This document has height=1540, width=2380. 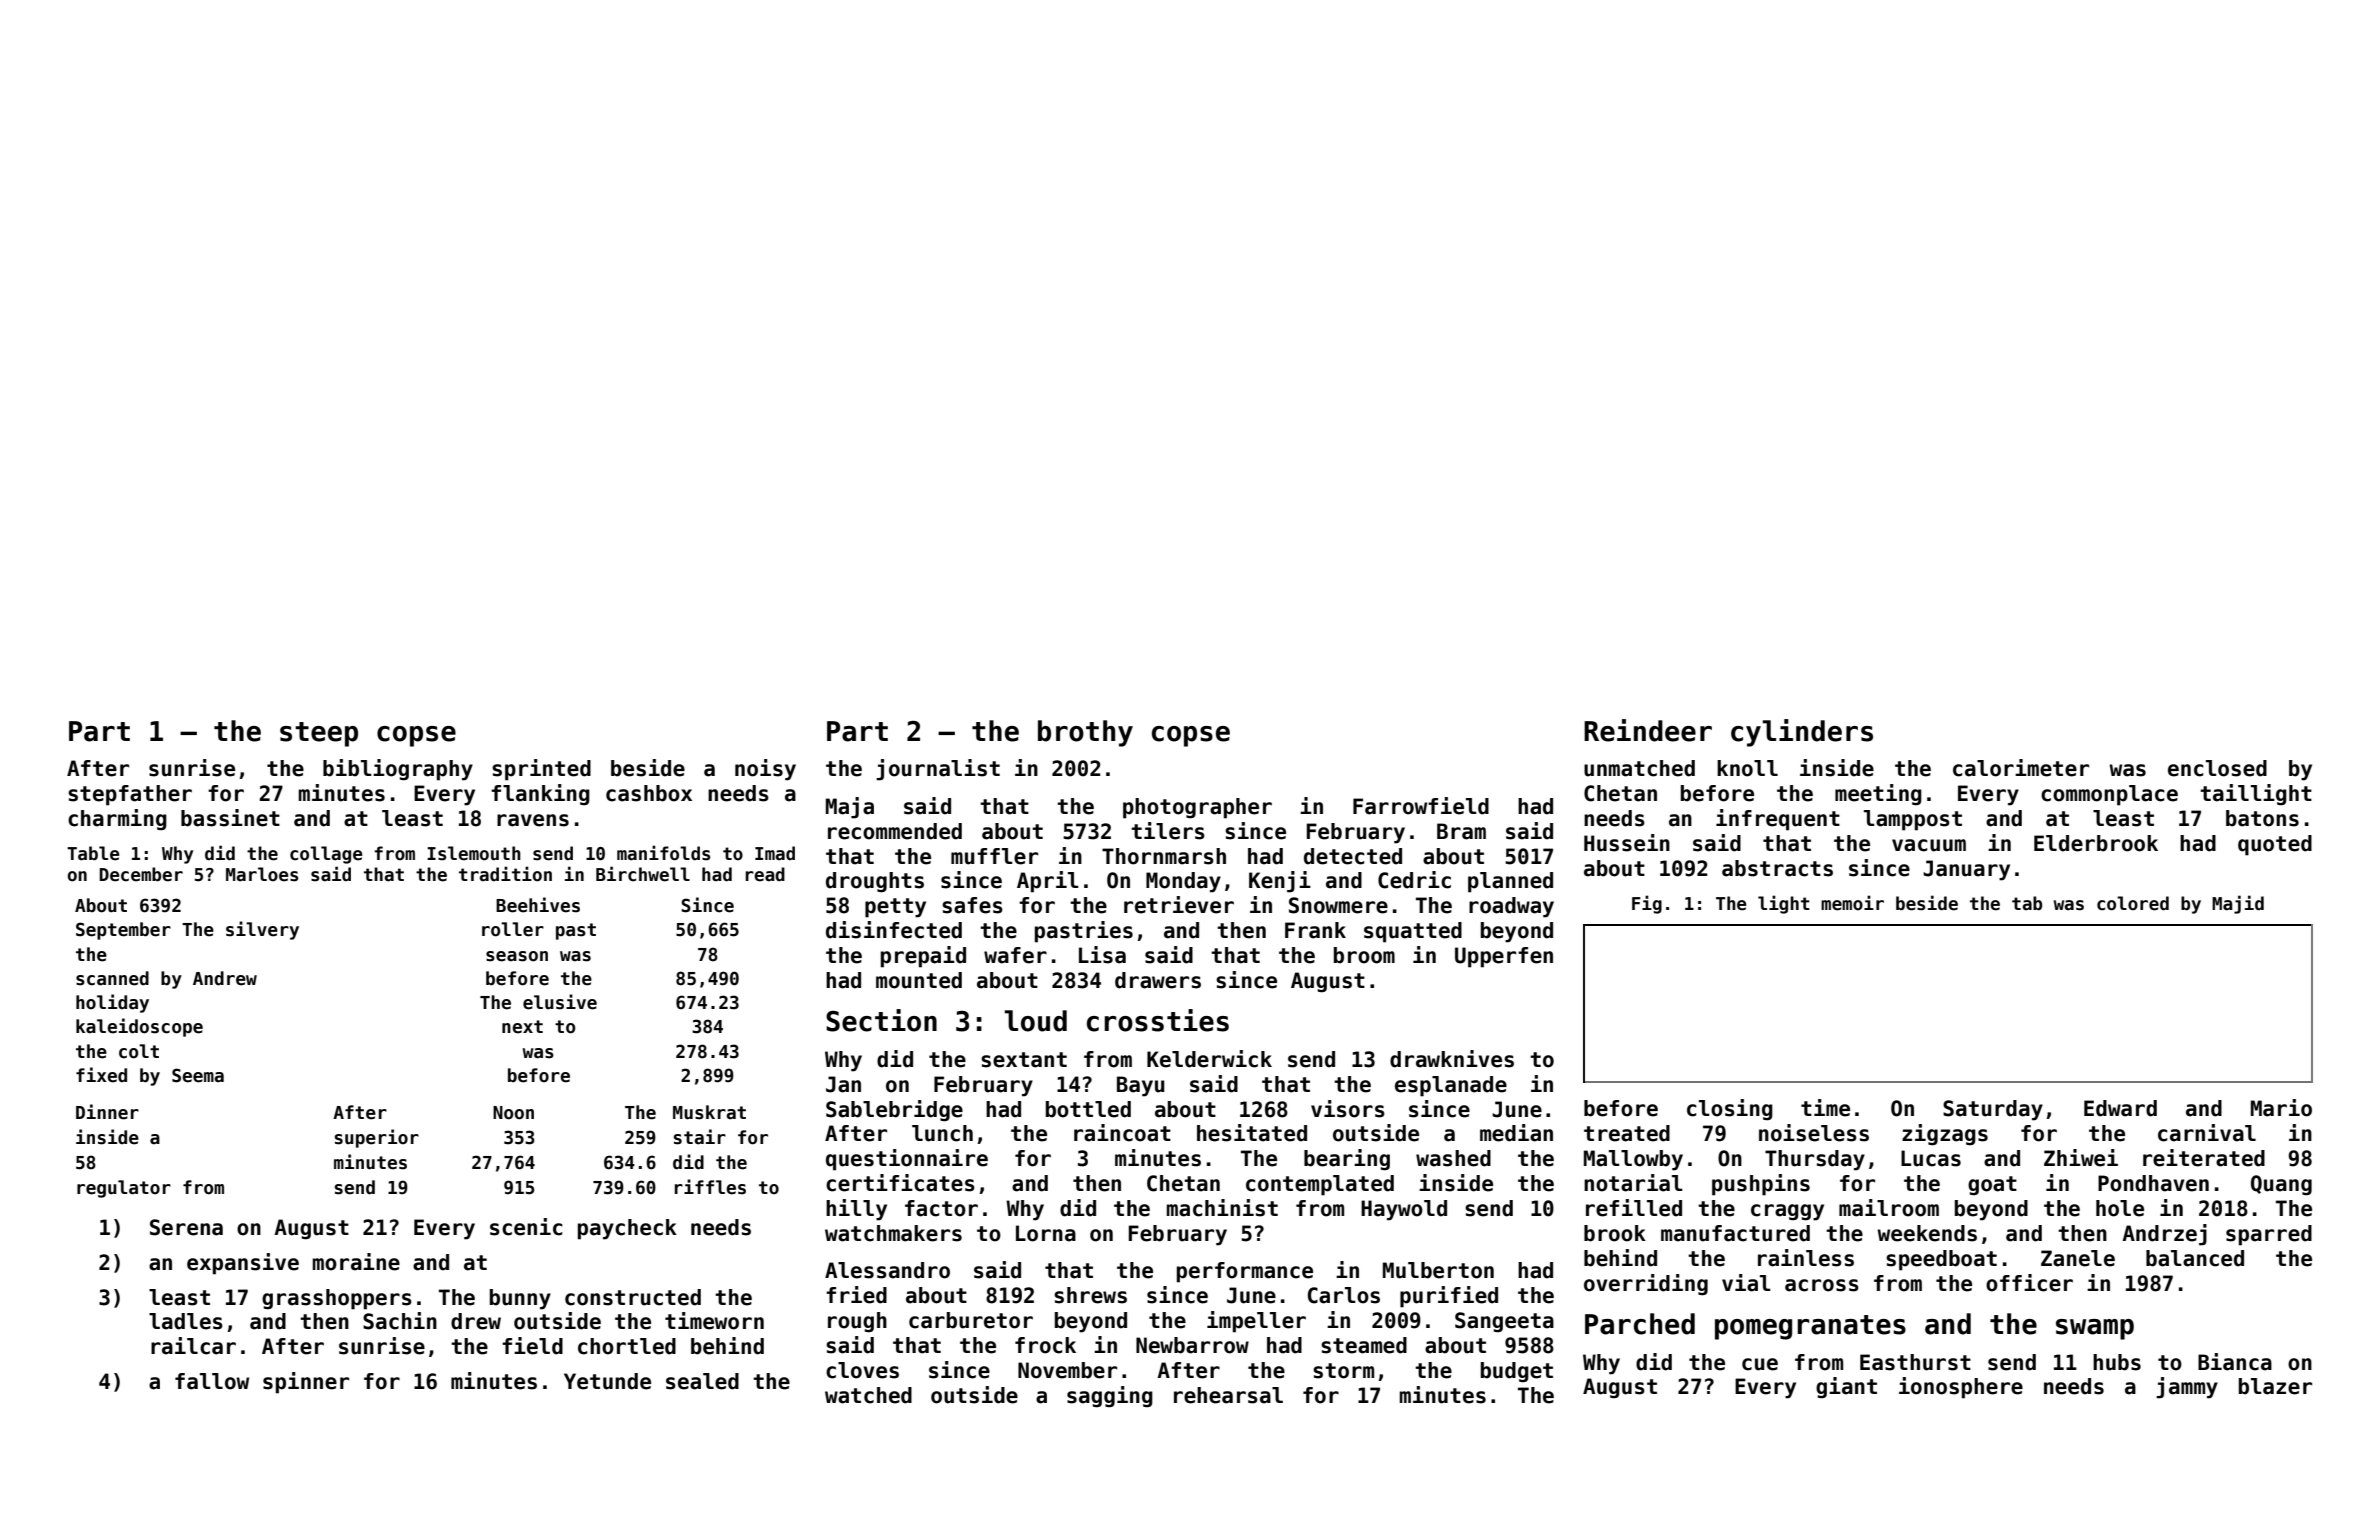 I want to click on weekends, so click(x=1927, y=1233).
